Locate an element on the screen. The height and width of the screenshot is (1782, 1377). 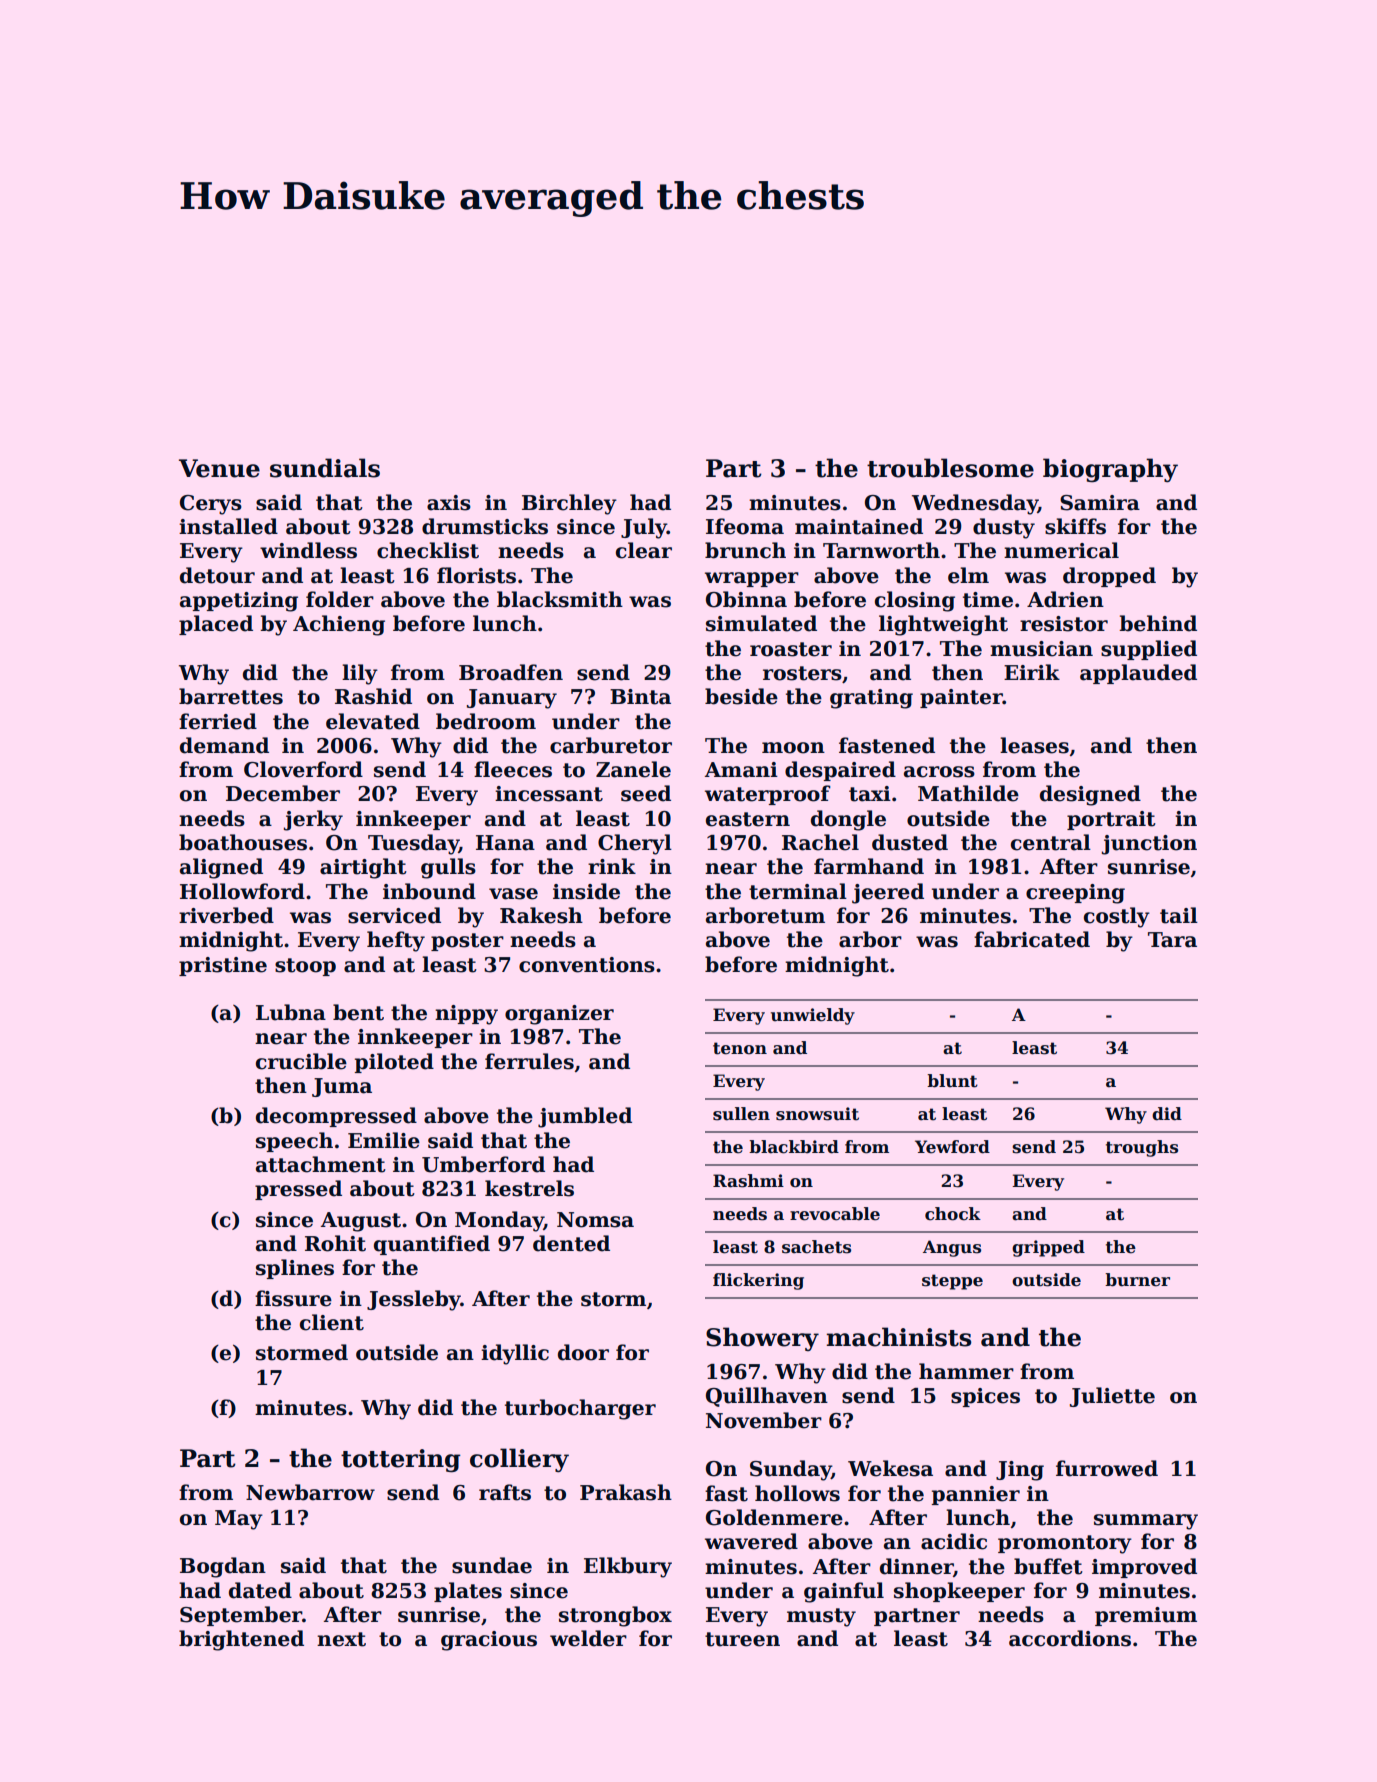
jumbled is located at coordinates (585, 1117).
